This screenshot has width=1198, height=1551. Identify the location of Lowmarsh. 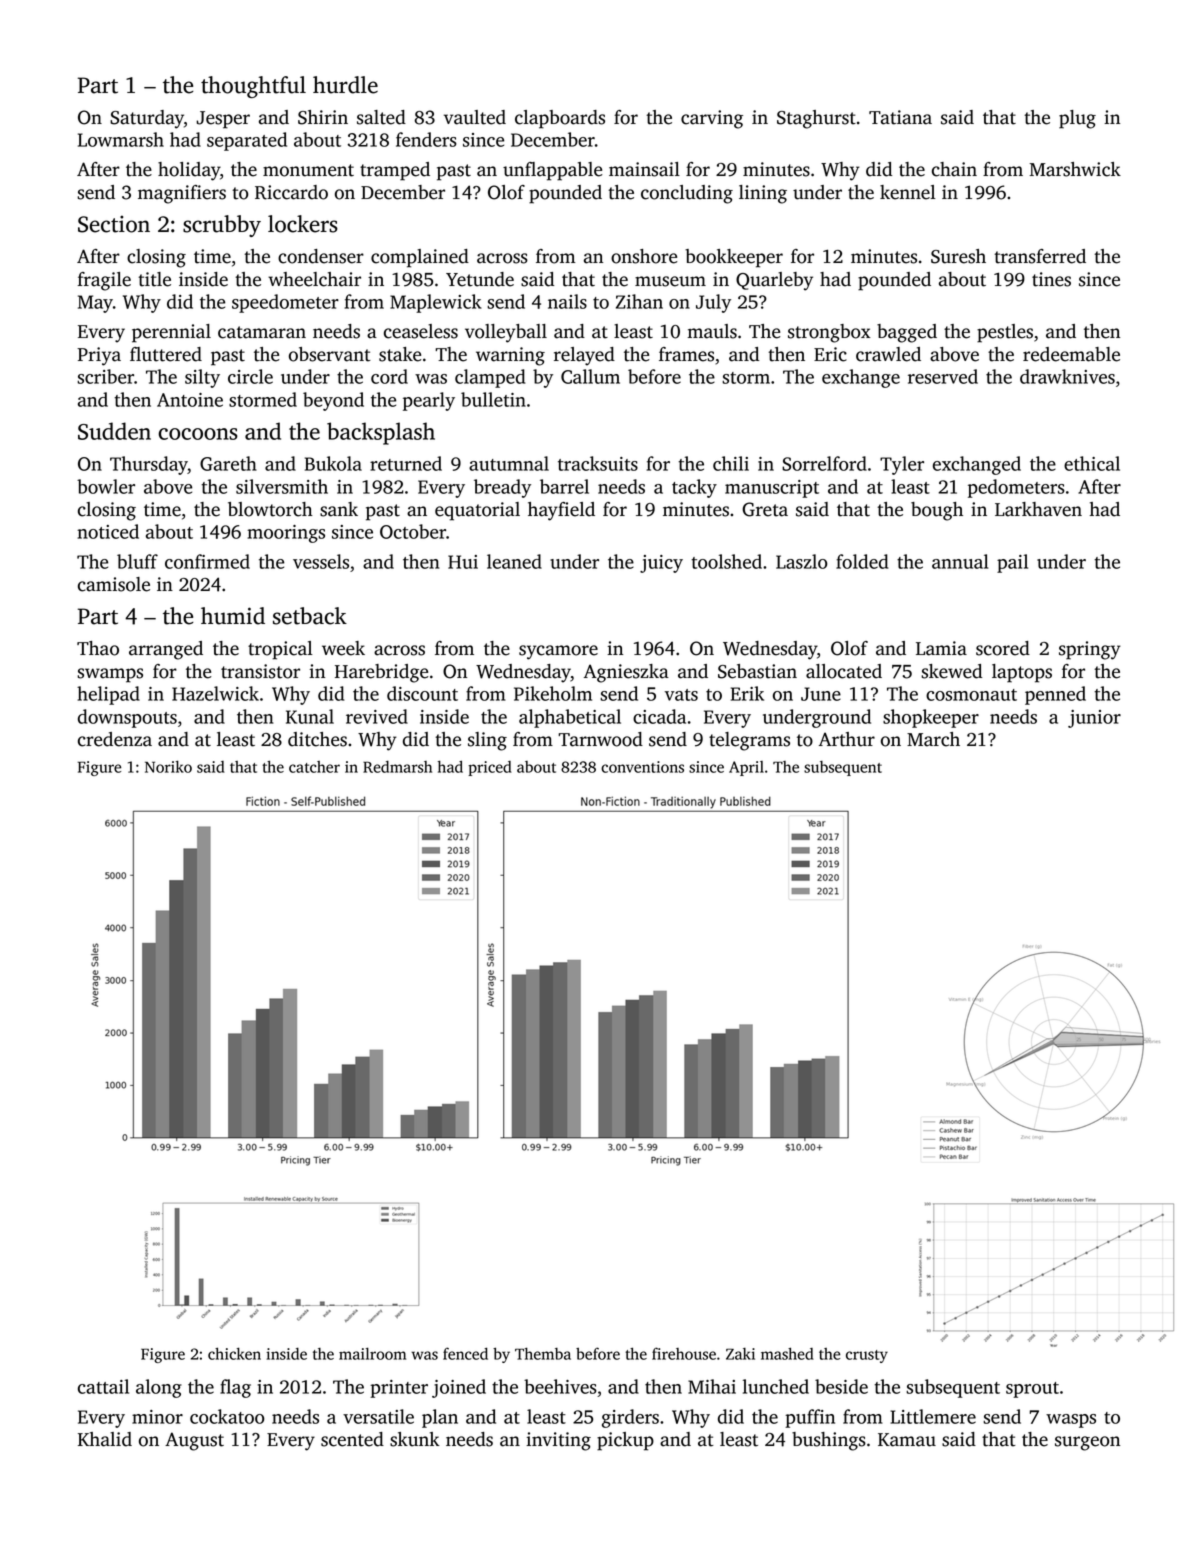
(121, 139).
